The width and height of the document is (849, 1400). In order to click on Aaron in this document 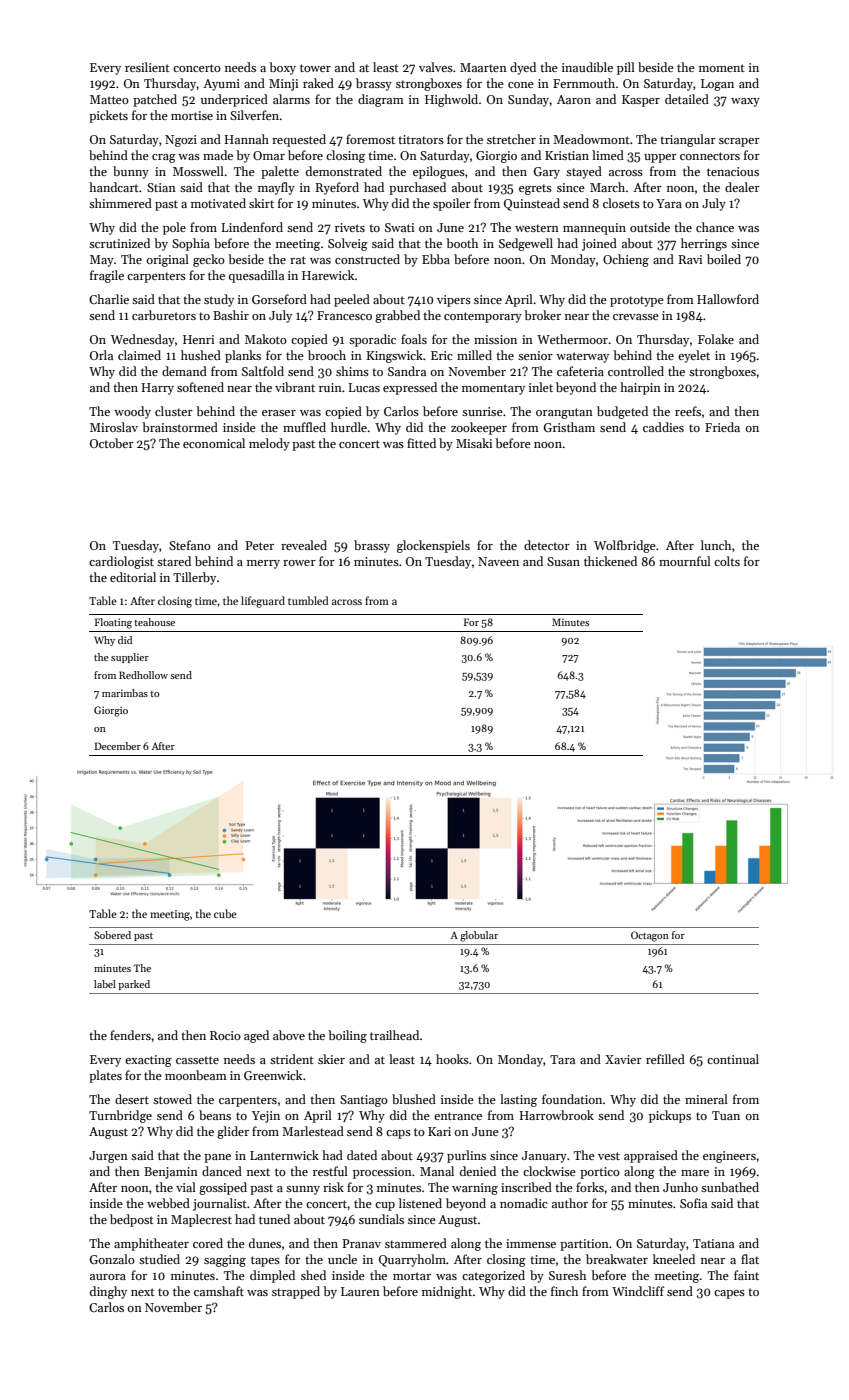, I will do `click(574, 99)`.
